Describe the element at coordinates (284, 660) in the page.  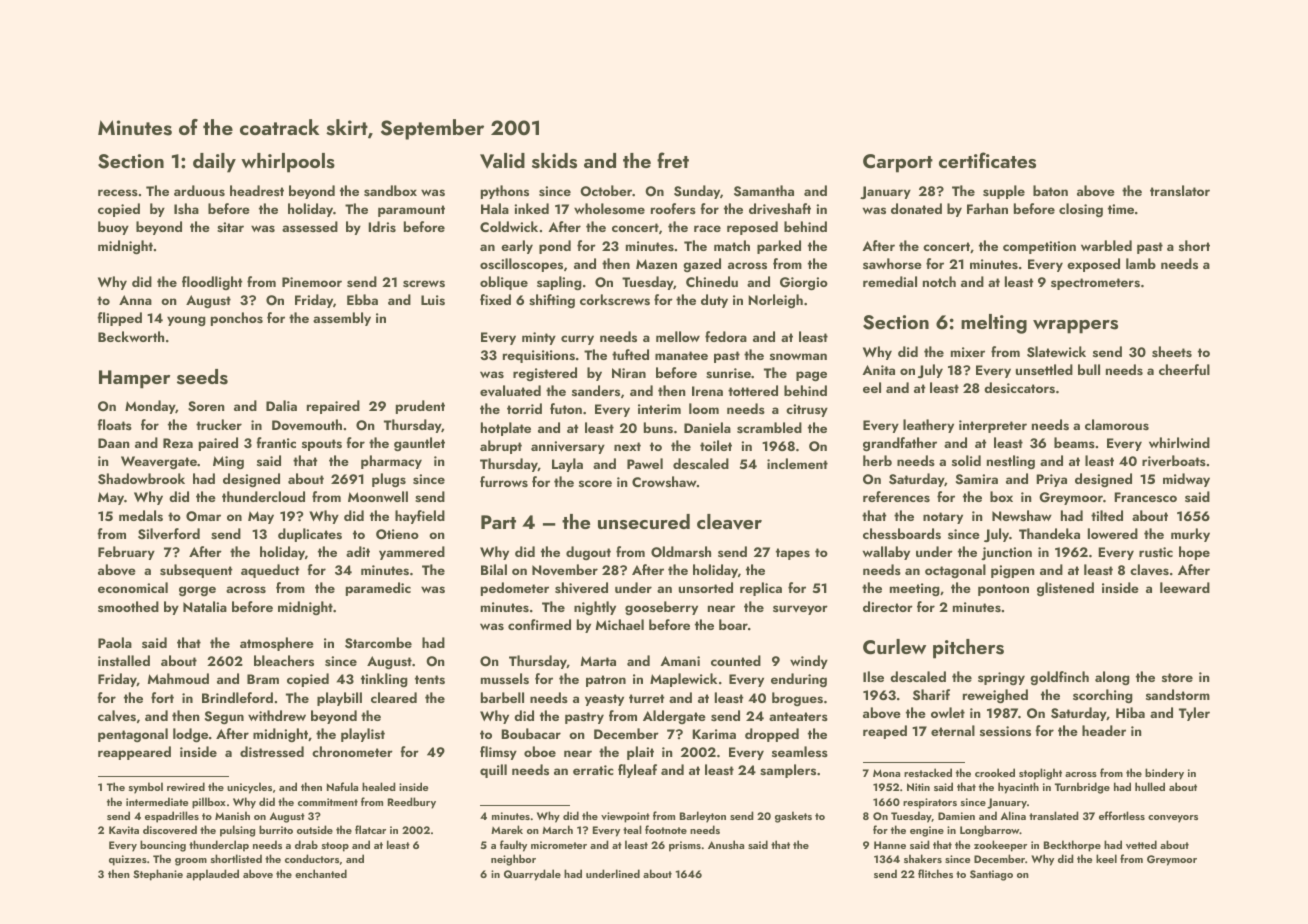
I see `bleachers` at that location.
